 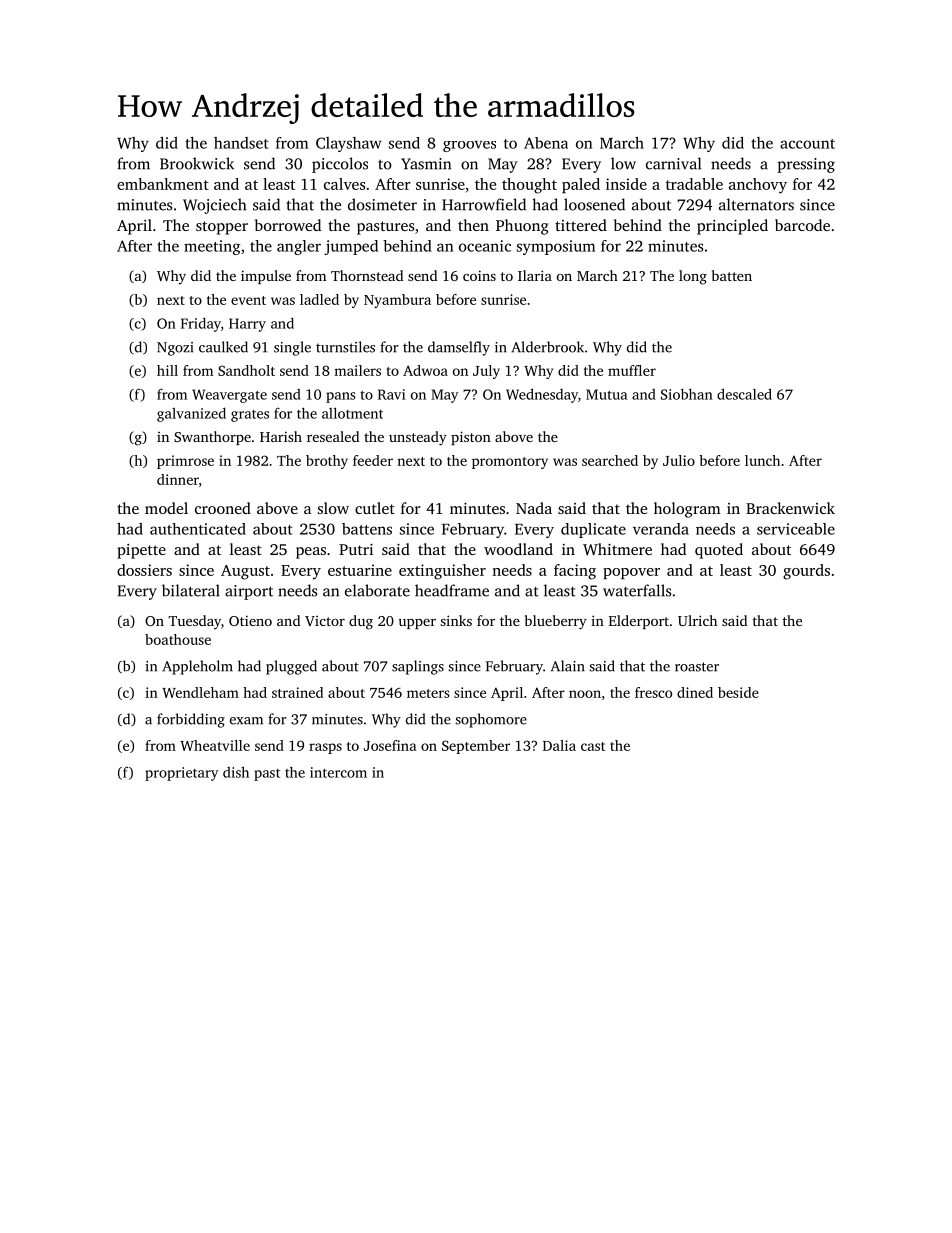 I want to click on account, so click(x=807, y=144).
